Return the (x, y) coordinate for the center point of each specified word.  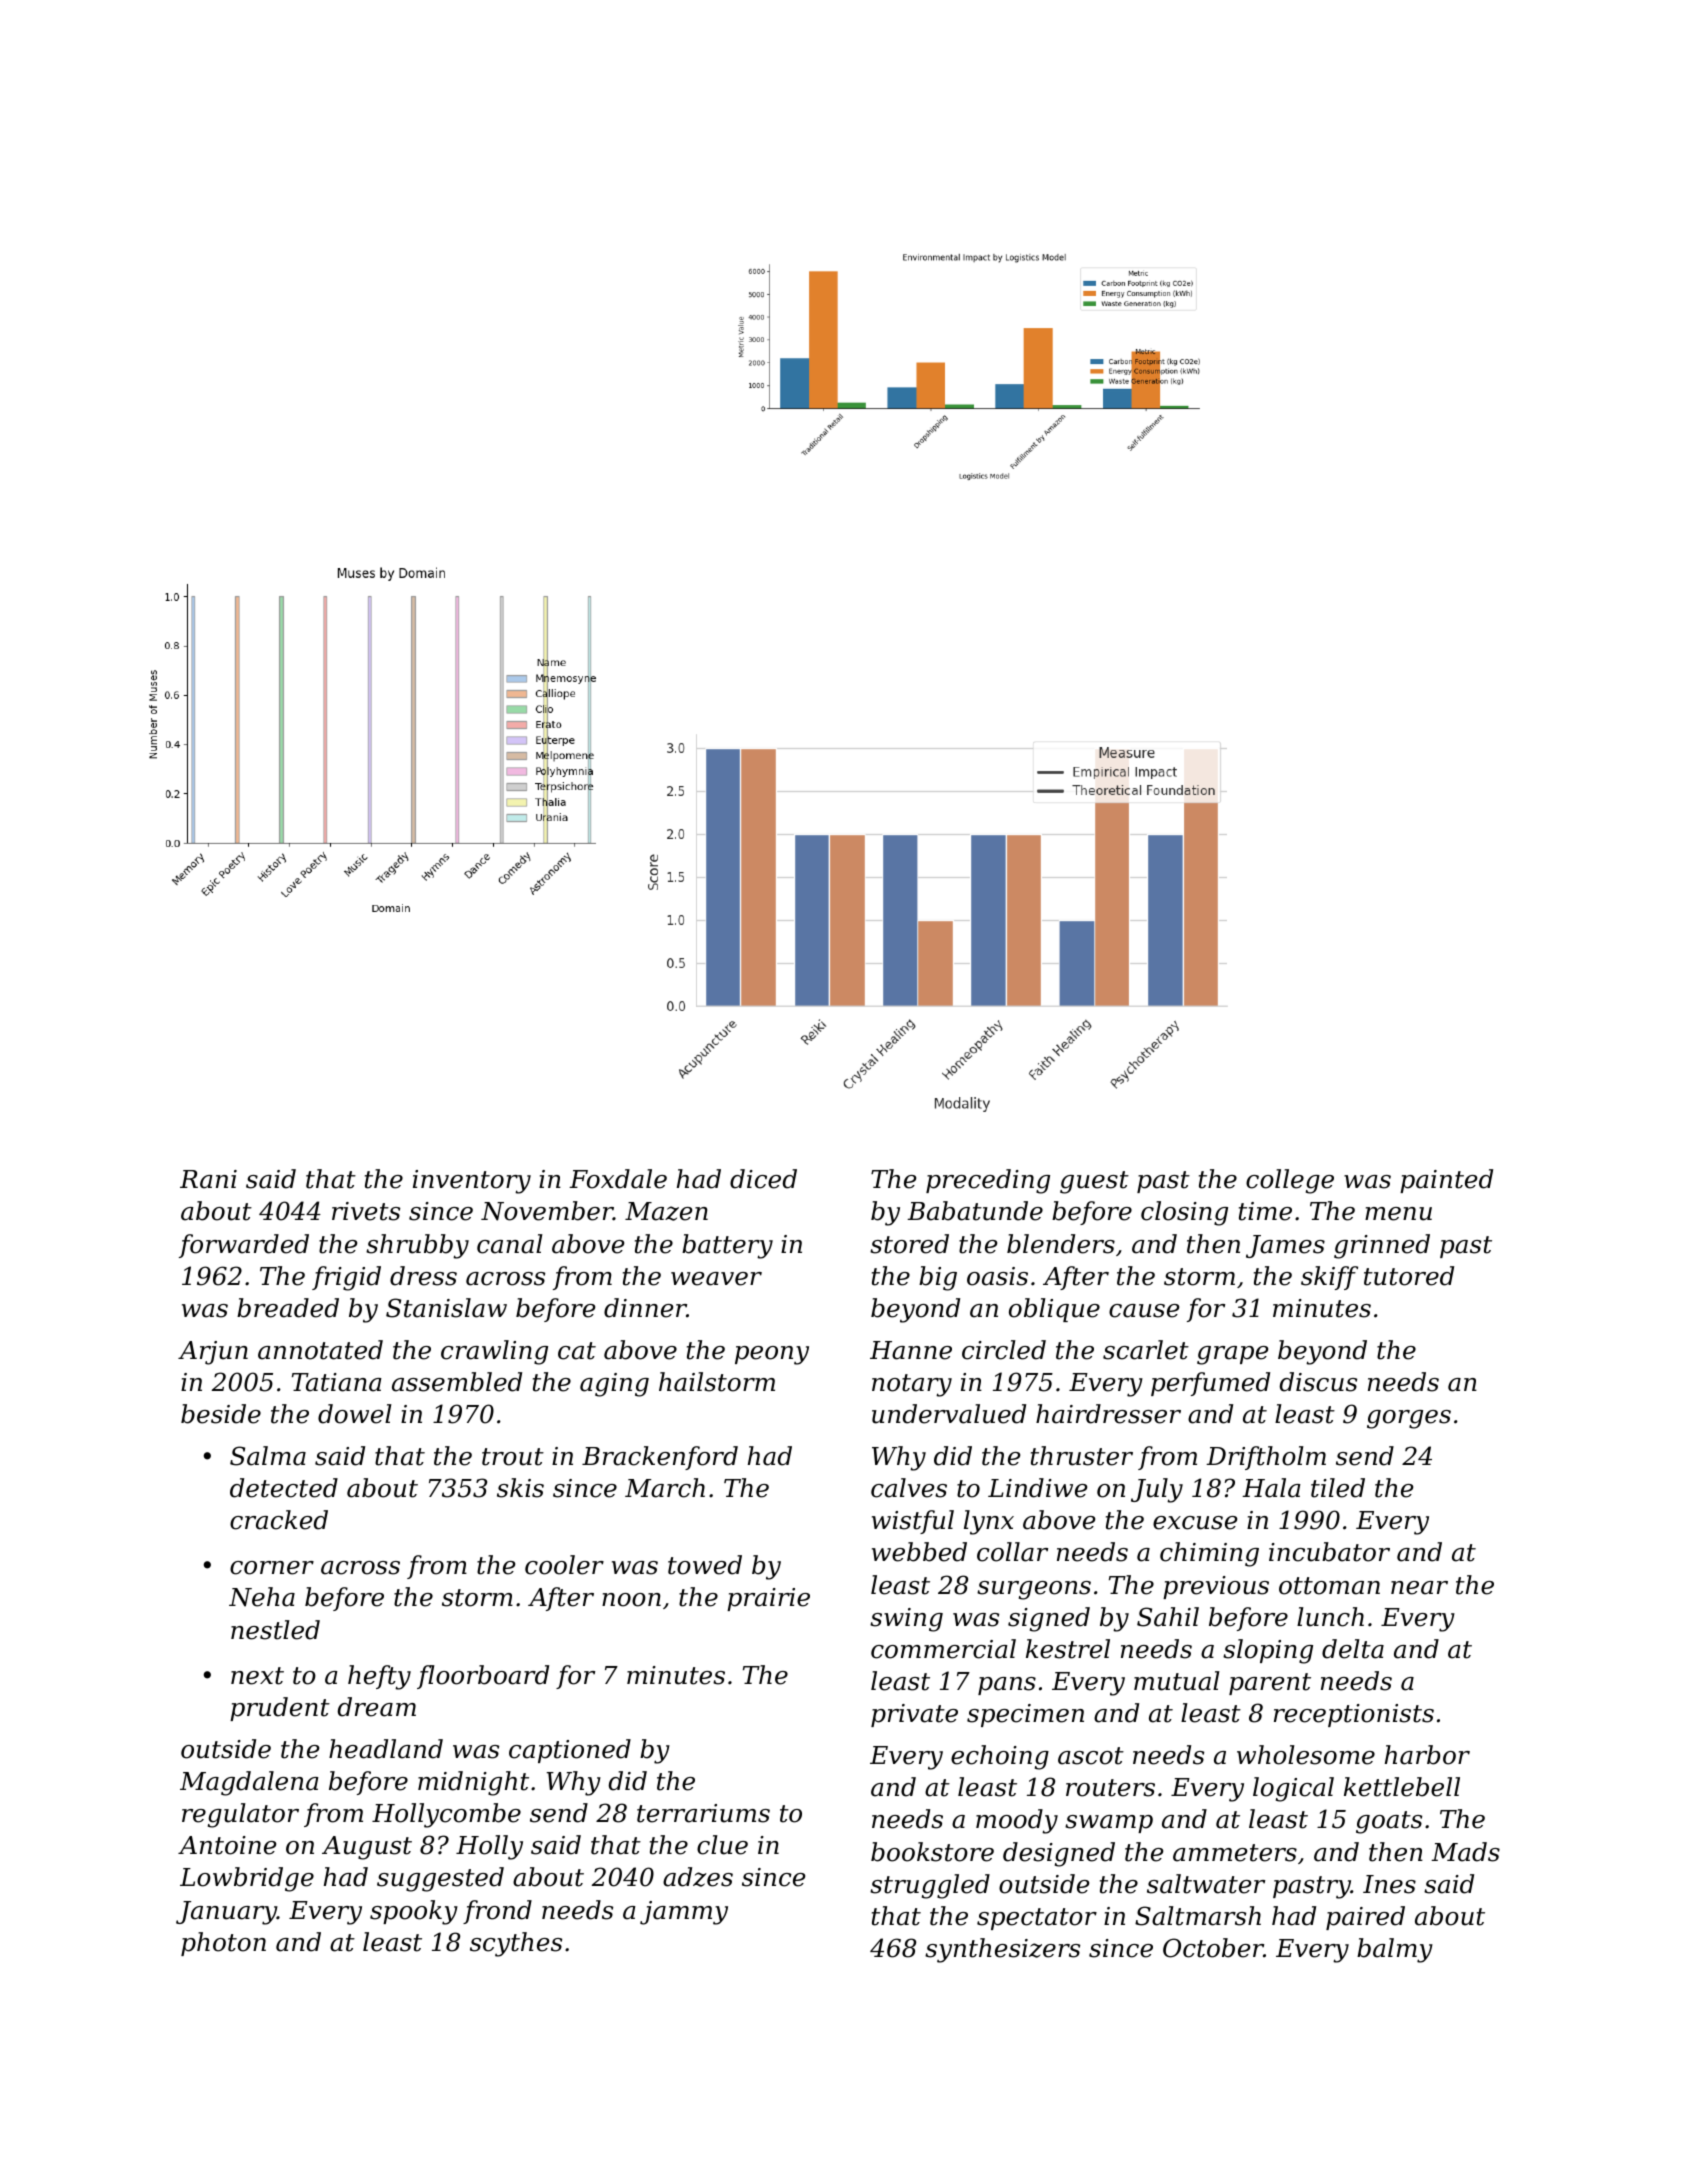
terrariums (703, 1813)
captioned (570, 1751)
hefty (379, 1677)
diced (763, 1179)
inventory (472, 1182)
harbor (1427, 1755)
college (1290, 1181)
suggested (440, 1879)
